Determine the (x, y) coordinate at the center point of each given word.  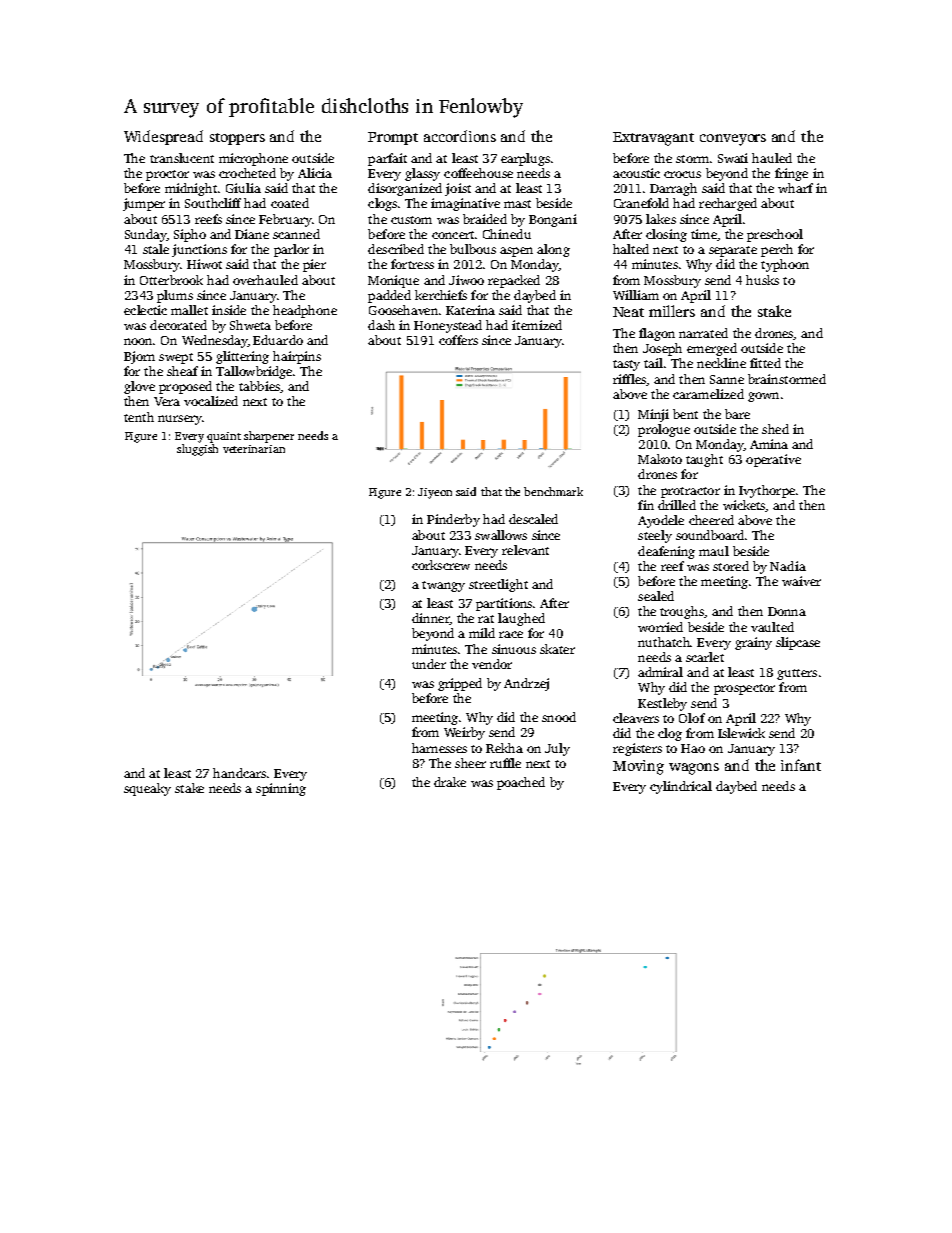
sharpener (269, 437)
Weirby (464, 733)
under (429, 664)
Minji (653, 415)
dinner (431, 619)
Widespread (163, 137)
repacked (514, 281)
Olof (692, 718)
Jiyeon (435, 493)
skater (557, 649)
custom (411, 220)
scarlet (705, 657)
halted (631, 249)
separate (733, 251)
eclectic (145, 310)
